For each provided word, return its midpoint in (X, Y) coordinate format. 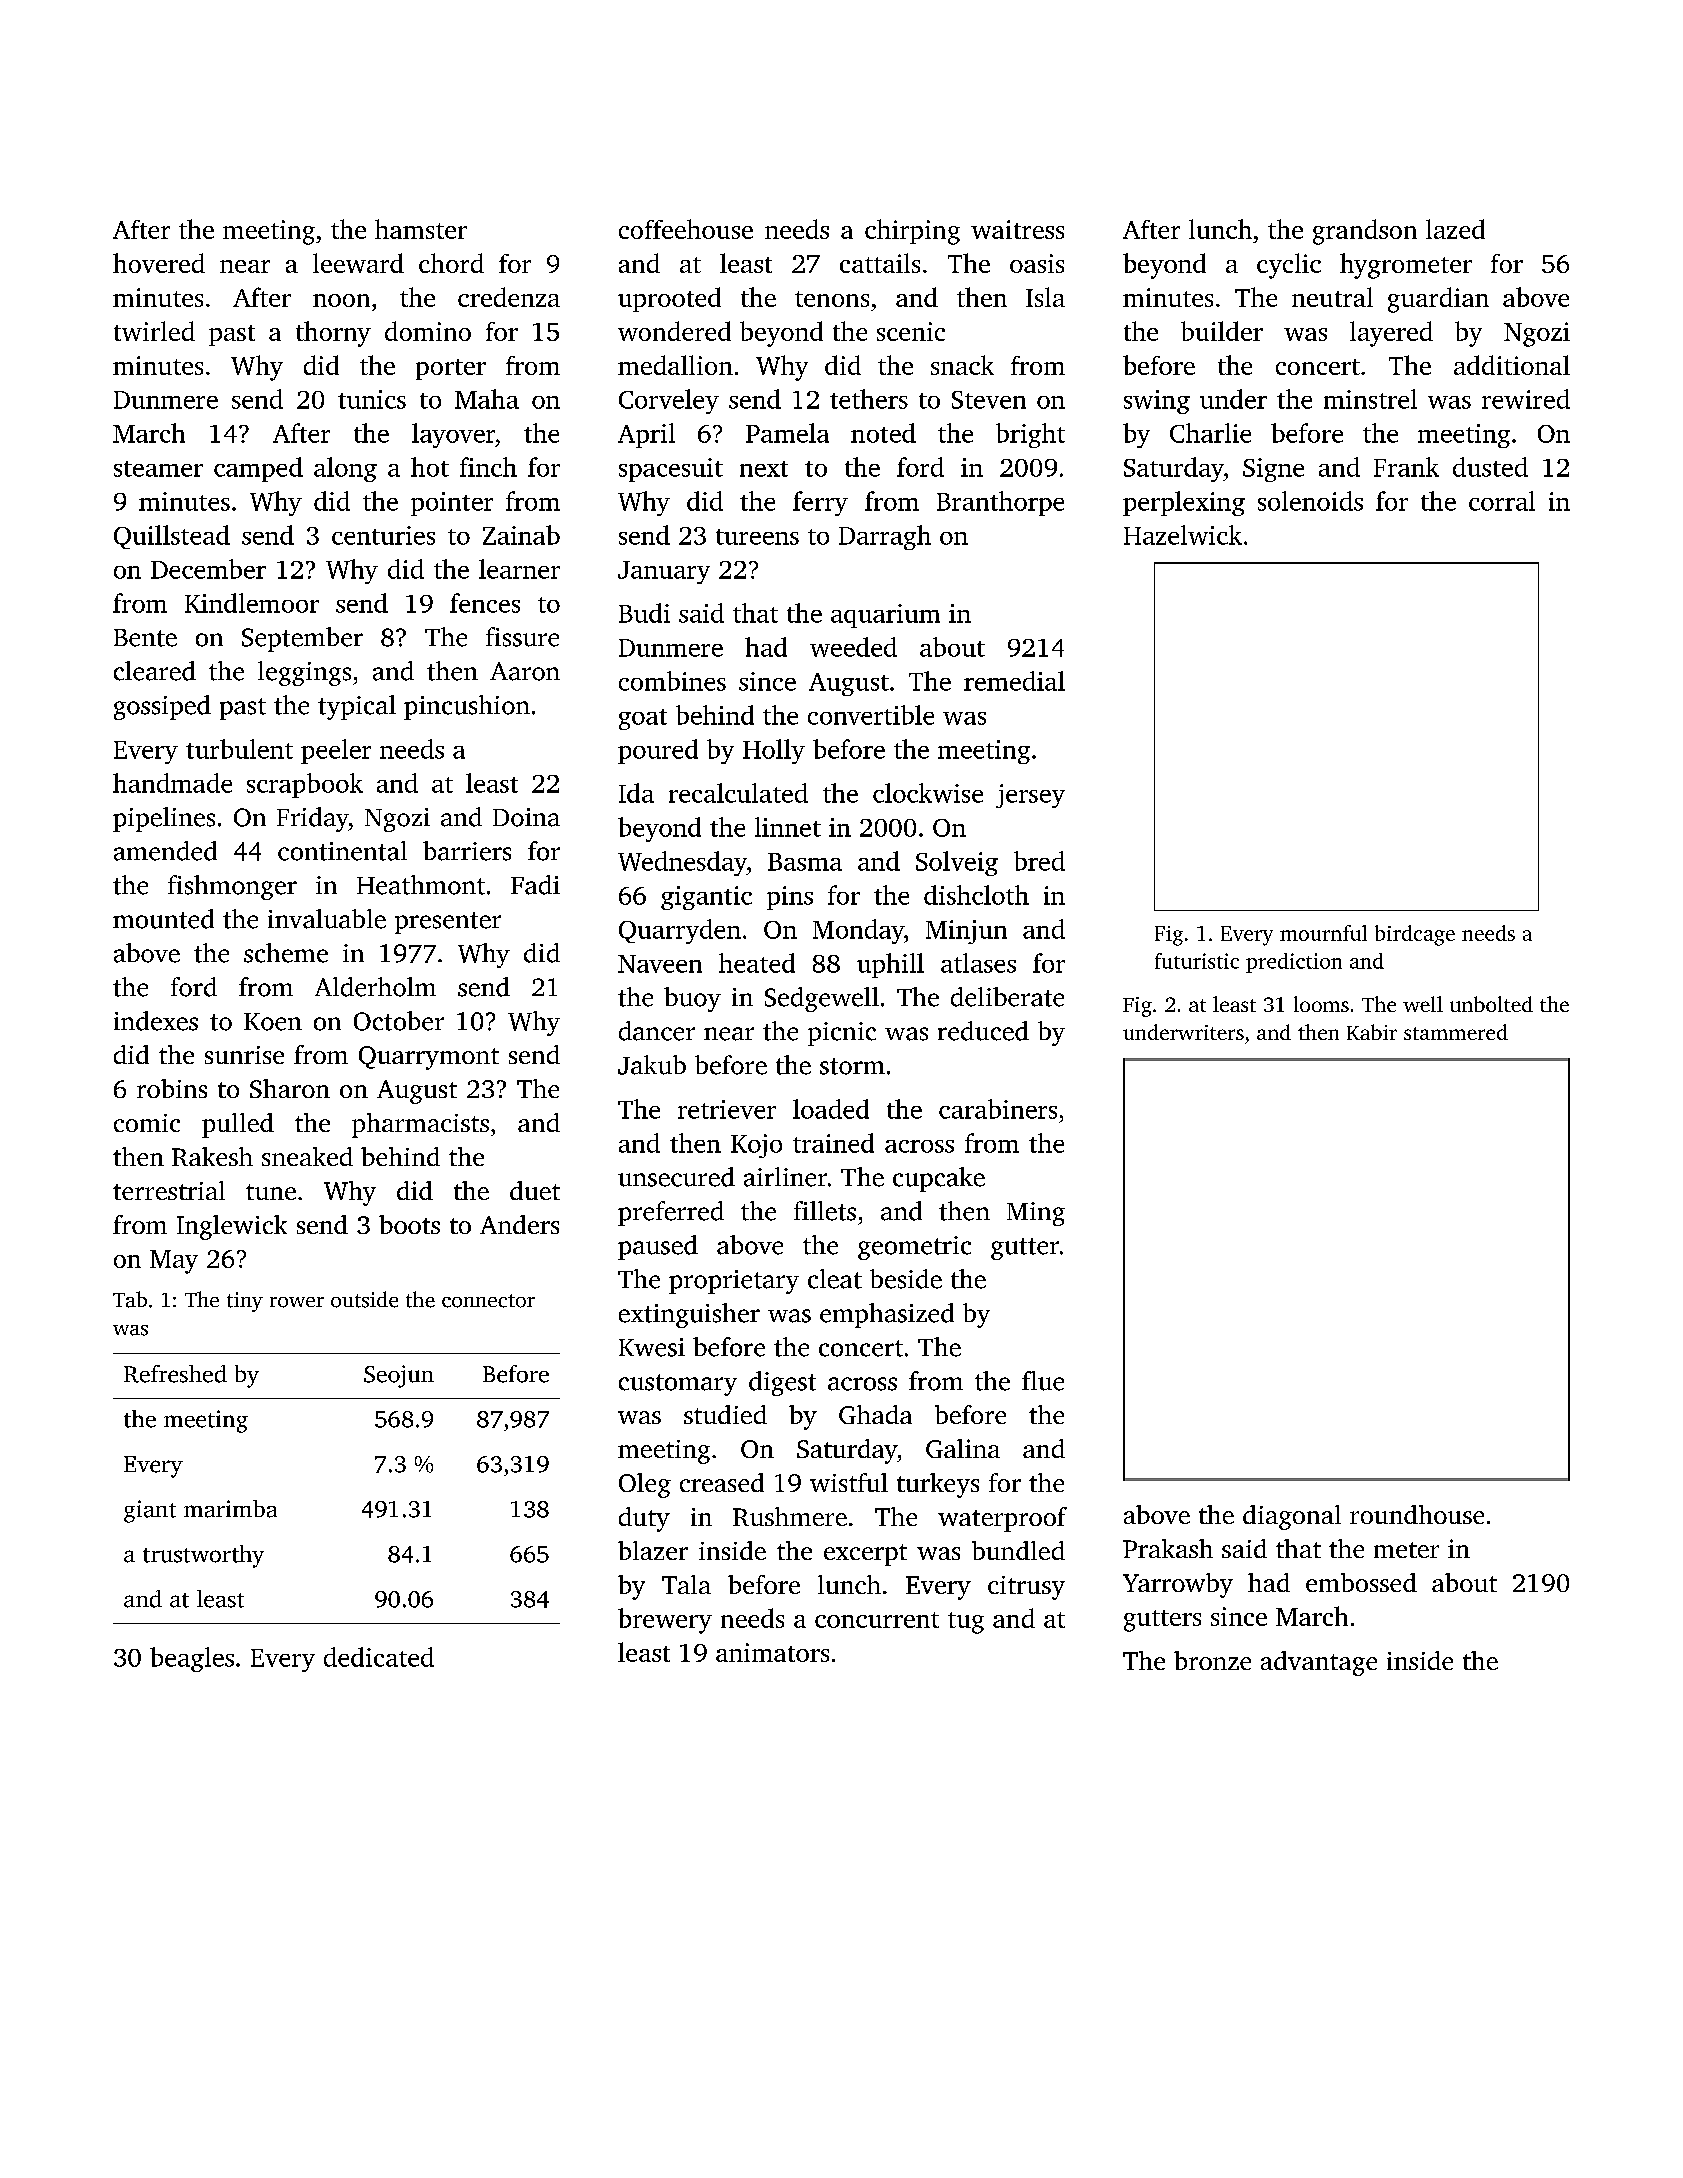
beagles (192, 1659)
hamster (421, 229)
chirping (912, 232)
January (664, 572)
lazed (1455, 229)
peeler (336, 751)
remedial (1014, 681)
